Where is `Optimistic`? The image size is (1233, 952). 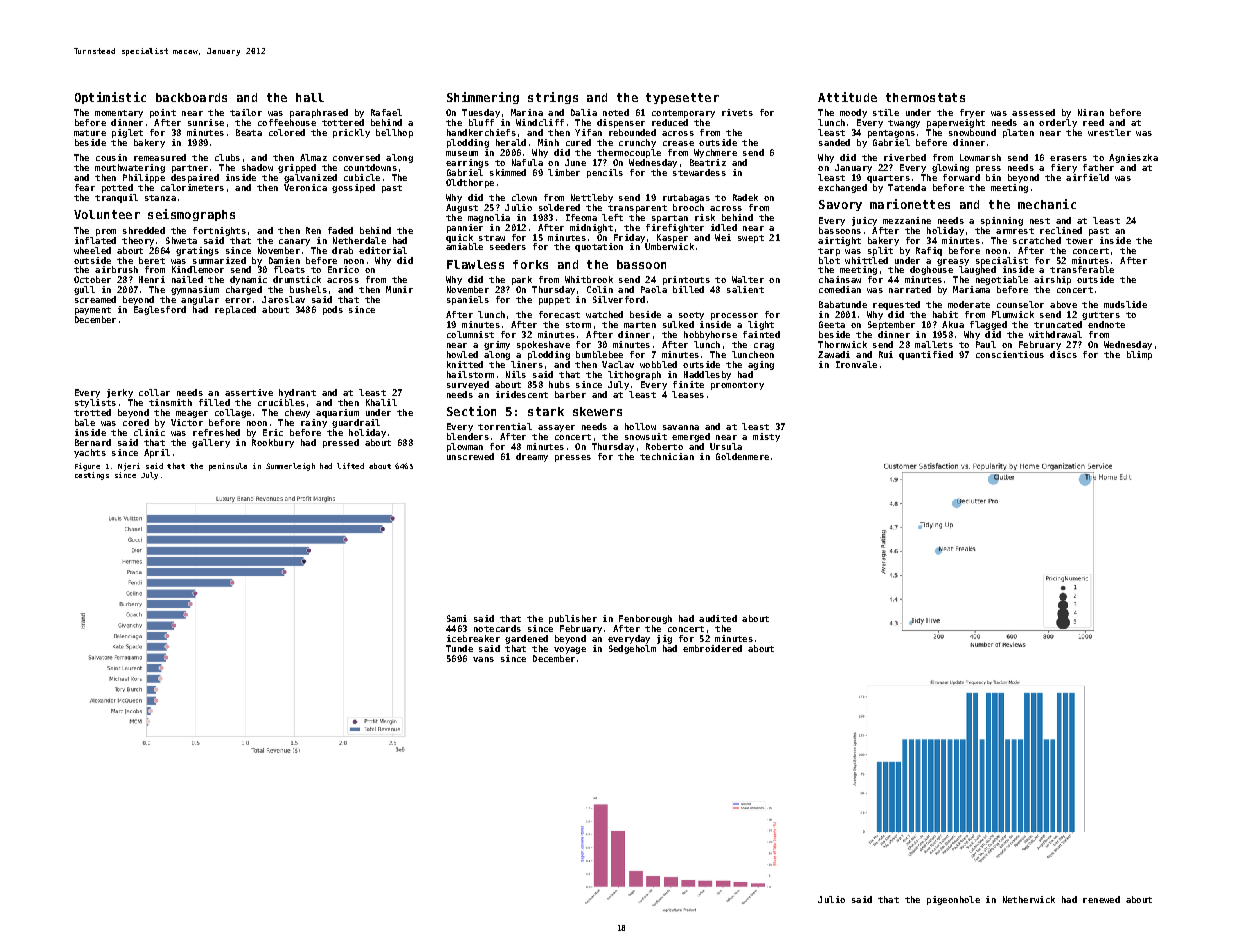 Optimistic is located at coordinates (110, 98).
